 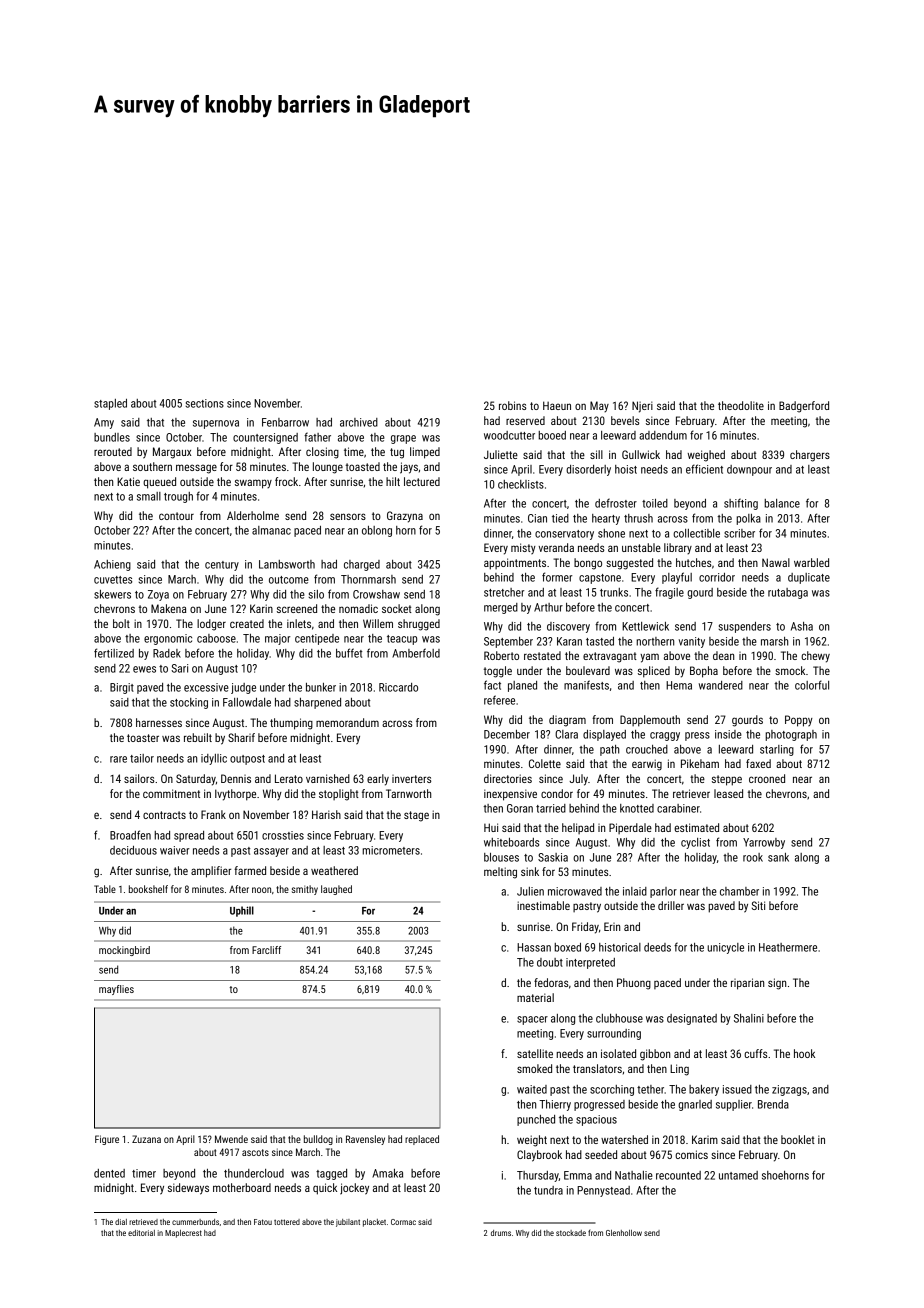 What do you see at coordinates (398, 687) in the document?
I see `Riccardo` at bounding box center [398, 687].
